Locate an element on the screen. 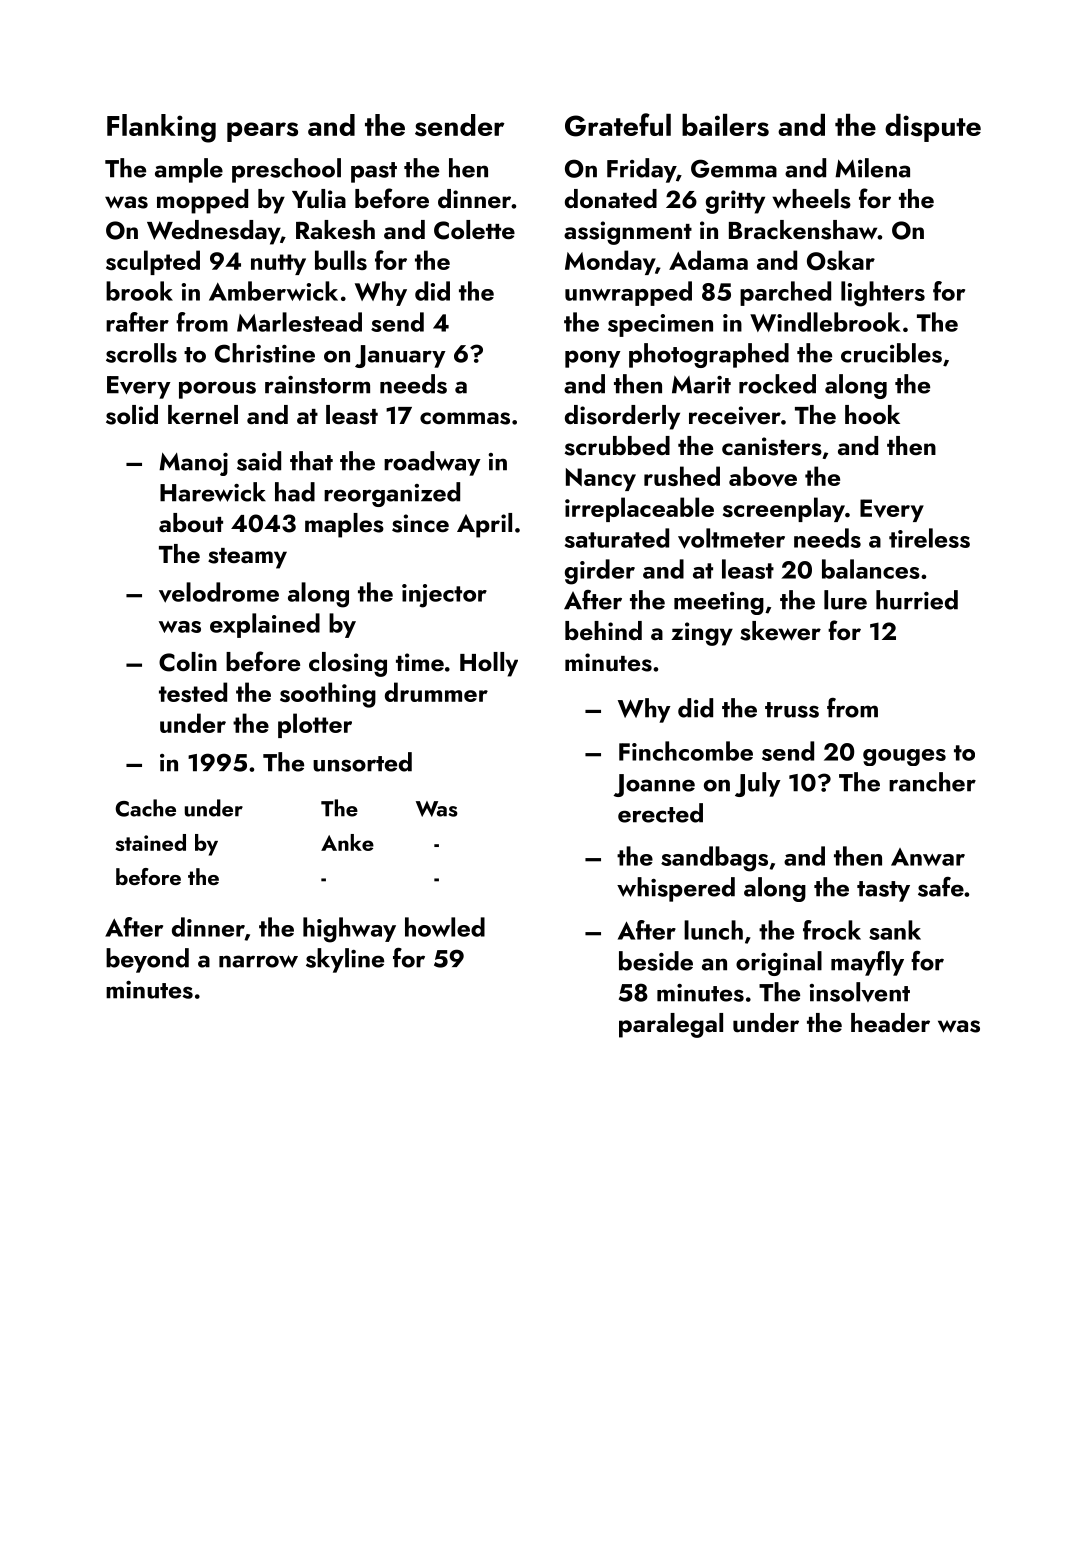 The width and height of the screenshot is (1087, 1543). narrow is located at coordinates (258, 961).
